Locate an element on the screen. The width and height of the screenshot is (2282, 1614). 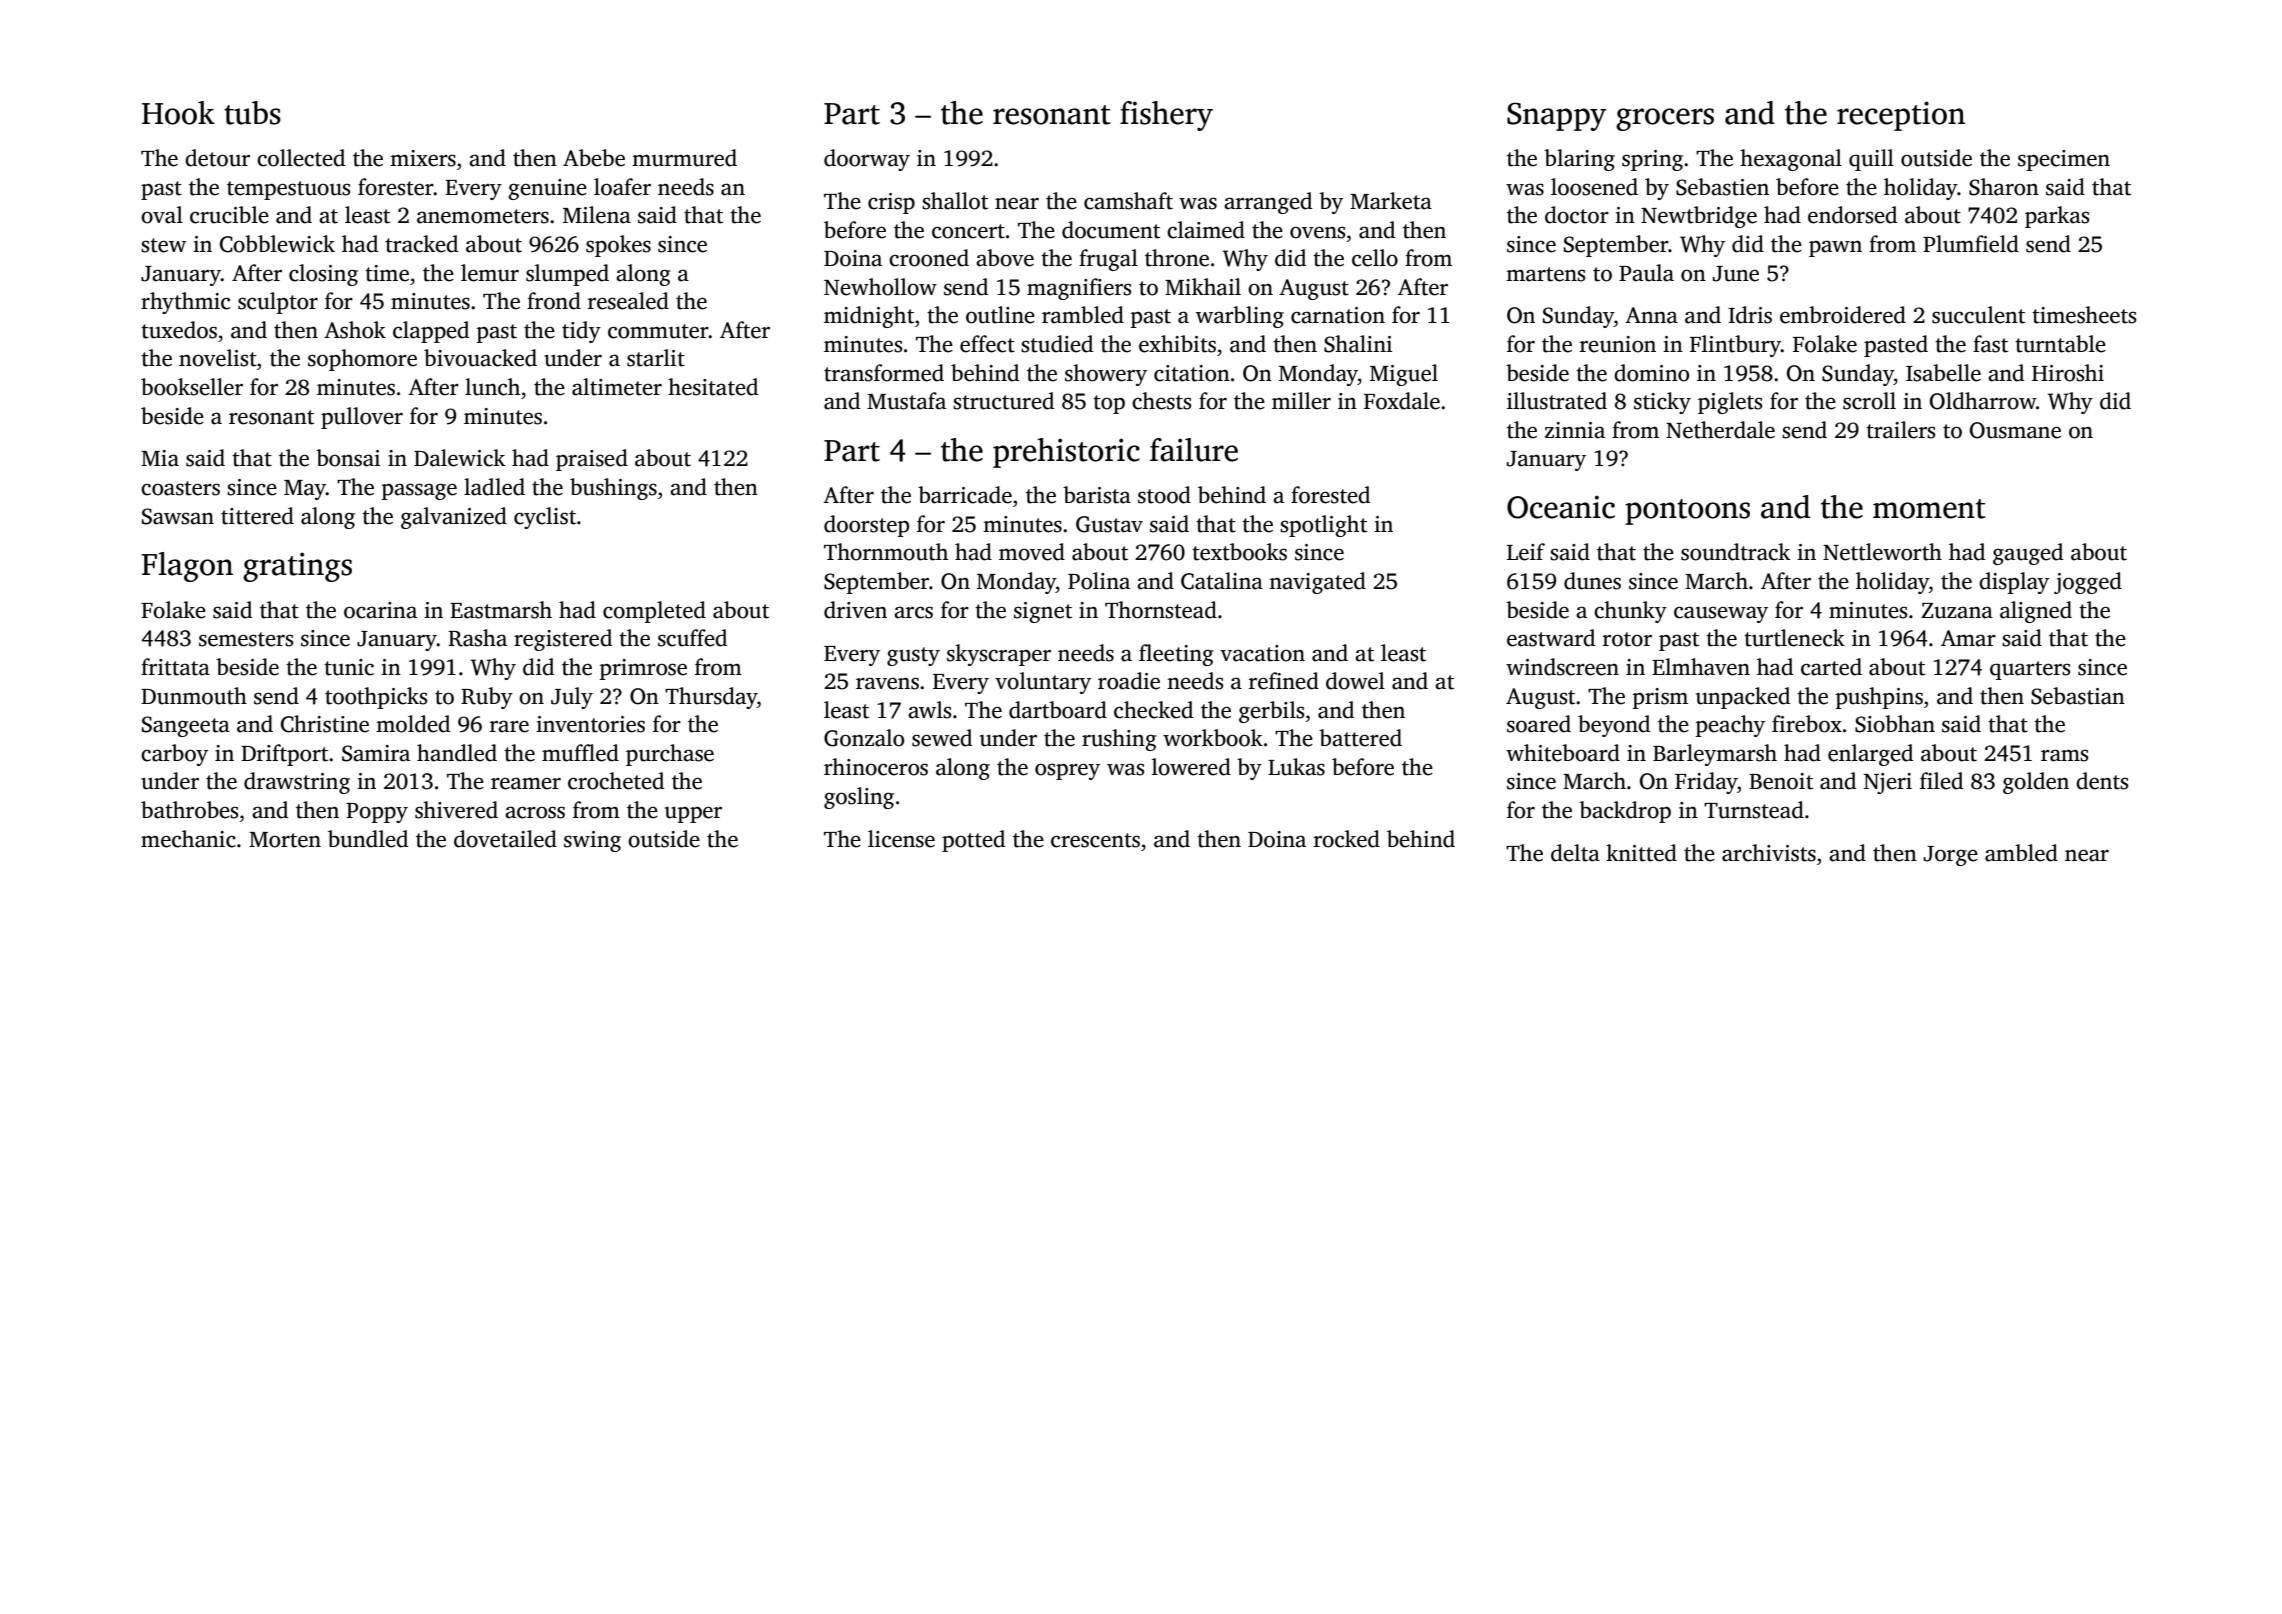
top is located at coordinates (1109, 404).
